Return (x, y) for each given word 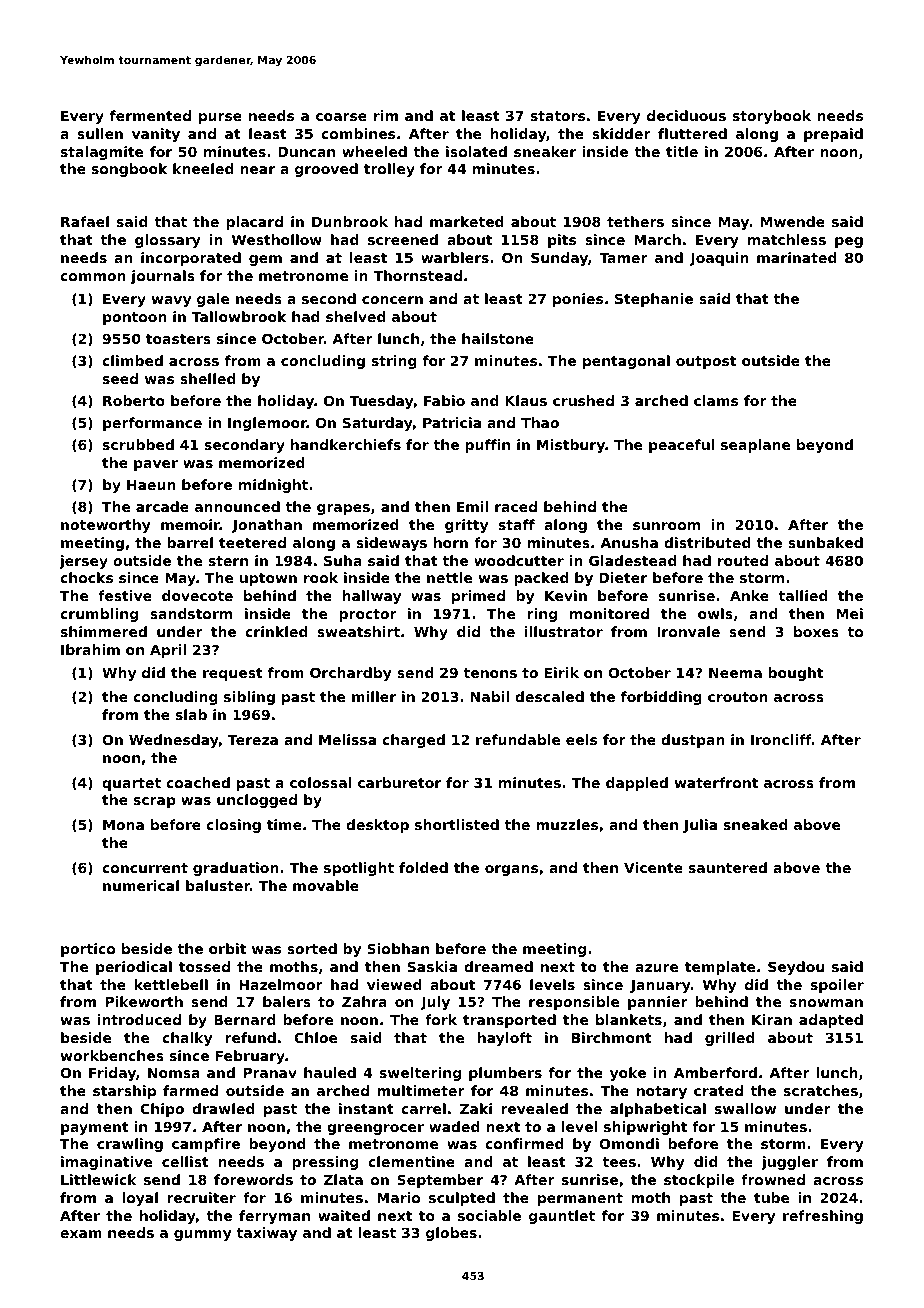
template (720, 968)
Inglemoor (267, 424)
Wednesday (174, 741)
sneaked (756, 824)
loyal (140, 1199)
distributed (707, 542)
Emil (472, 506)
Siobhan (398, 948)
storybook (772, 117)
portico (88, 950)
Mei (850, 613)
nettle (449, 577)
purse (220, 118)
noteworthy (106, 526)
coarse (341, 117)
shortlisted (457, 824)
